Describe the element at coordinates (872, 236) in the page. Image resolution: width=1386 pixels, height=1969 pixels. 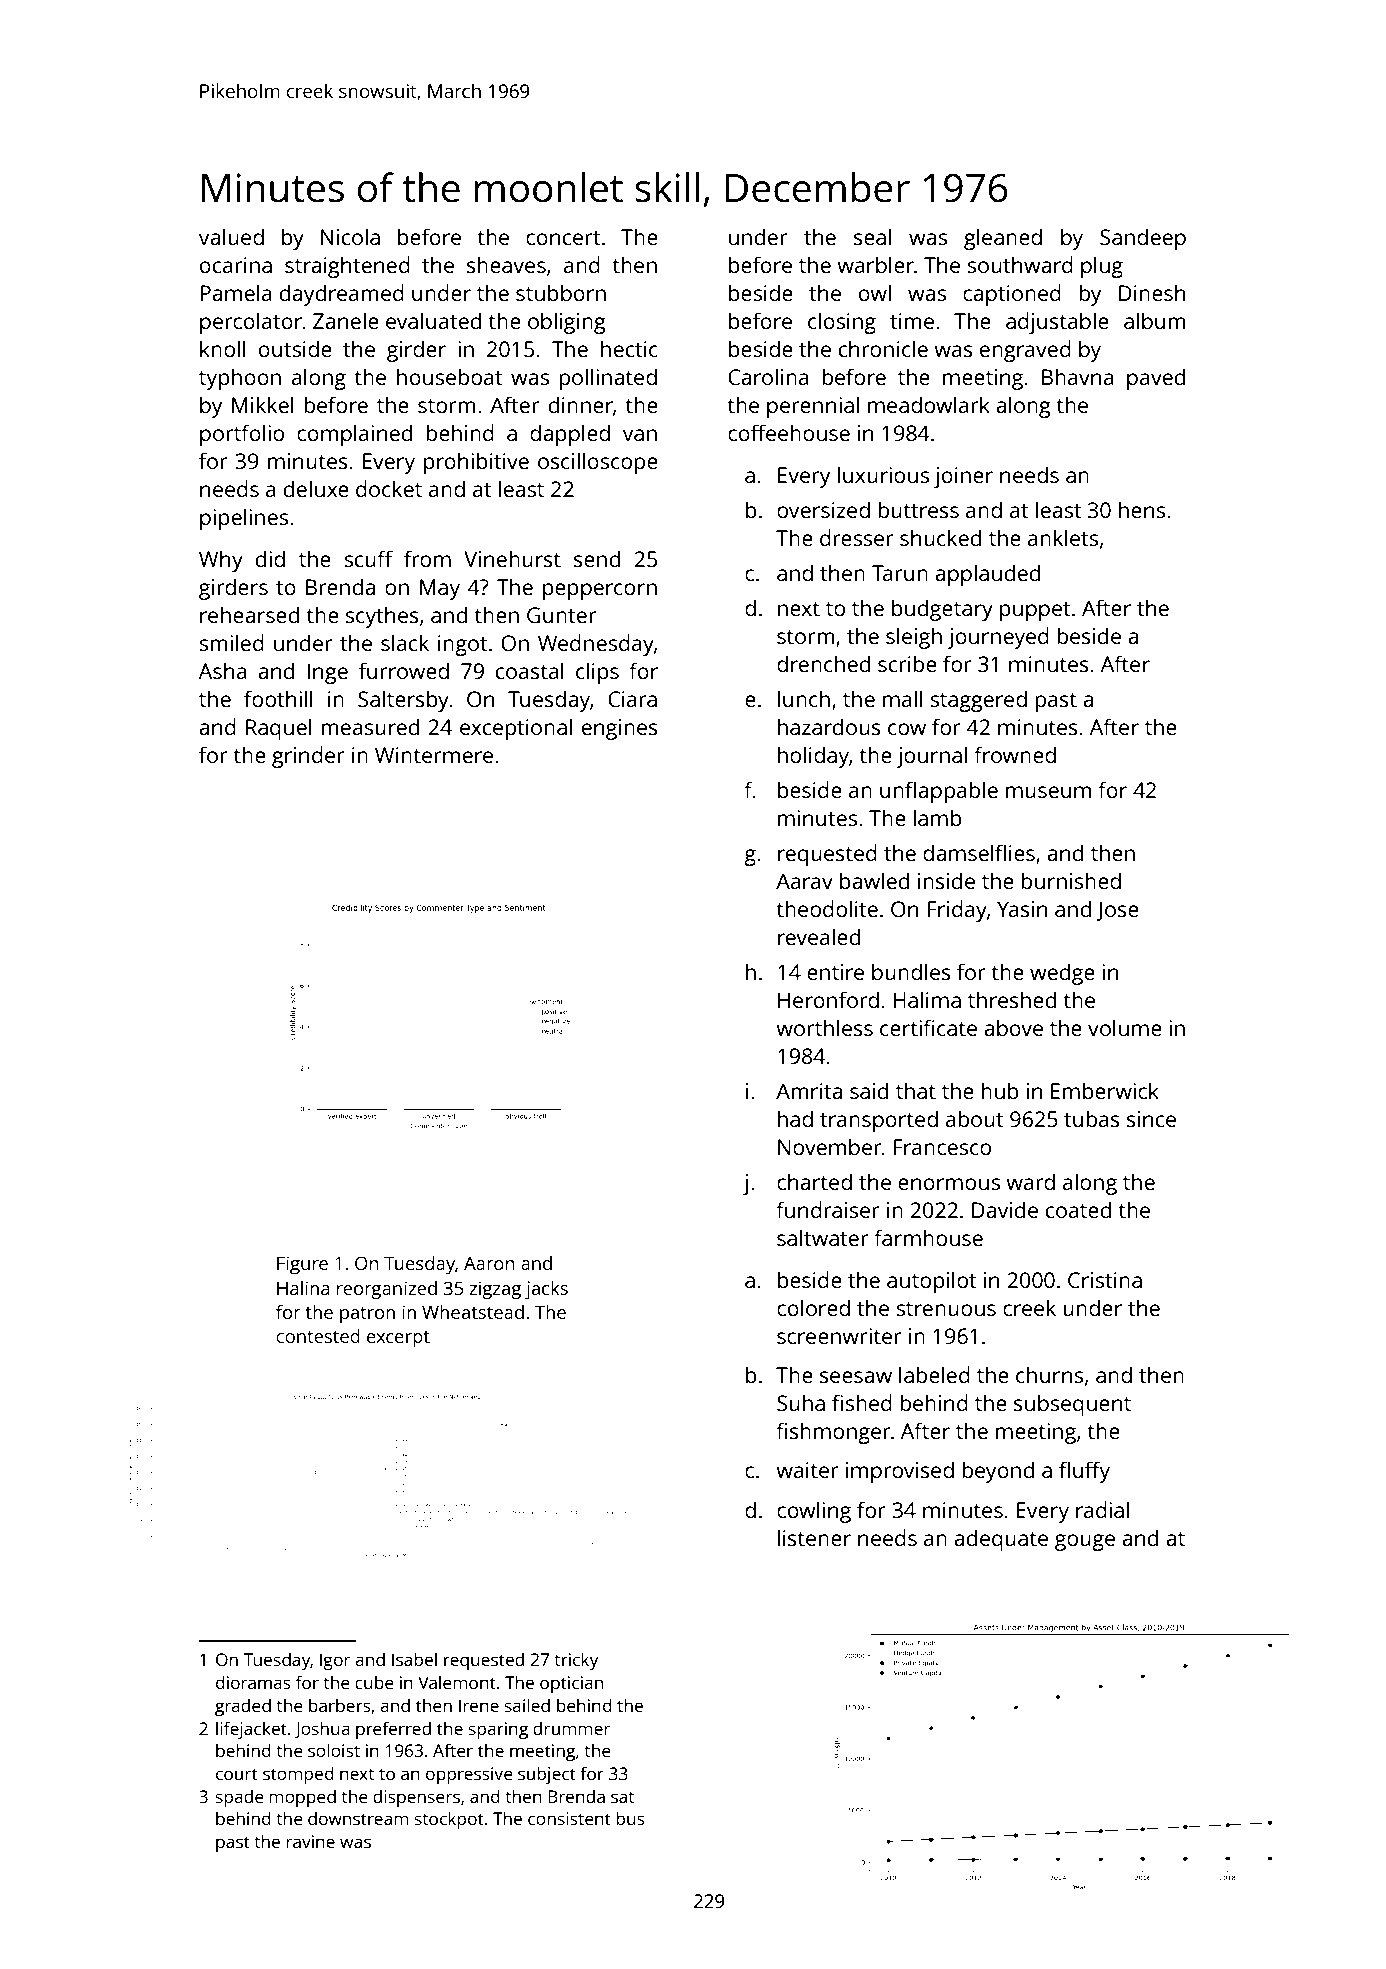
I see `seal` at that location.
